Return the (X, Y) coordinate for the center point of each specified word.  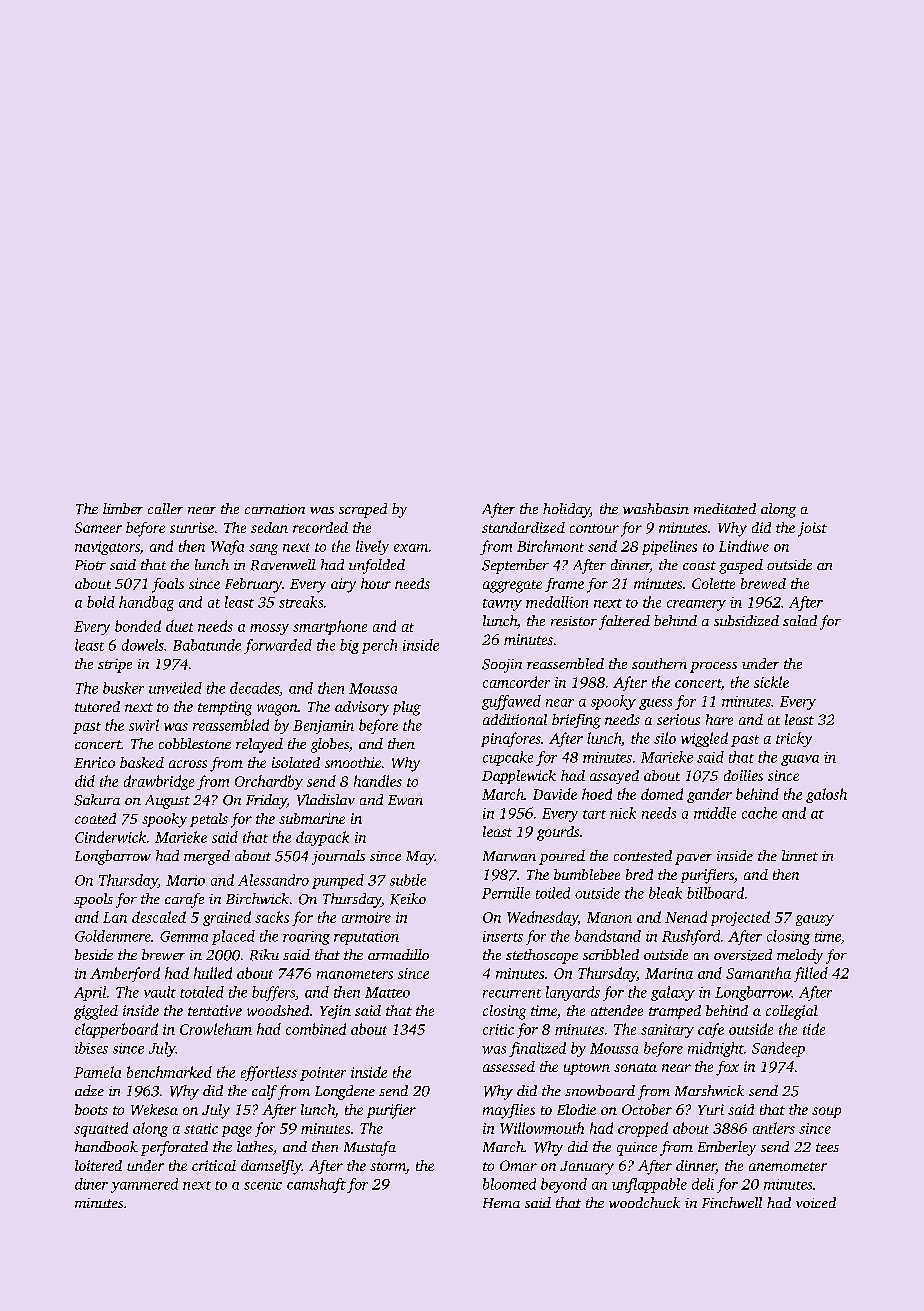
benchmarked (169, 1072)
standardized (523, 527)
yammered (144, 1185)
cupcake (508, 758)
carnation (275, 509)
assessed (509, 1066)
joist (812, 529)
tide (814, 1029)
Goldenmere (113, 936)
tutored (97, 706)
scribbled (611, 954)
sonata (635, 1067)
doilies (743, 775)
